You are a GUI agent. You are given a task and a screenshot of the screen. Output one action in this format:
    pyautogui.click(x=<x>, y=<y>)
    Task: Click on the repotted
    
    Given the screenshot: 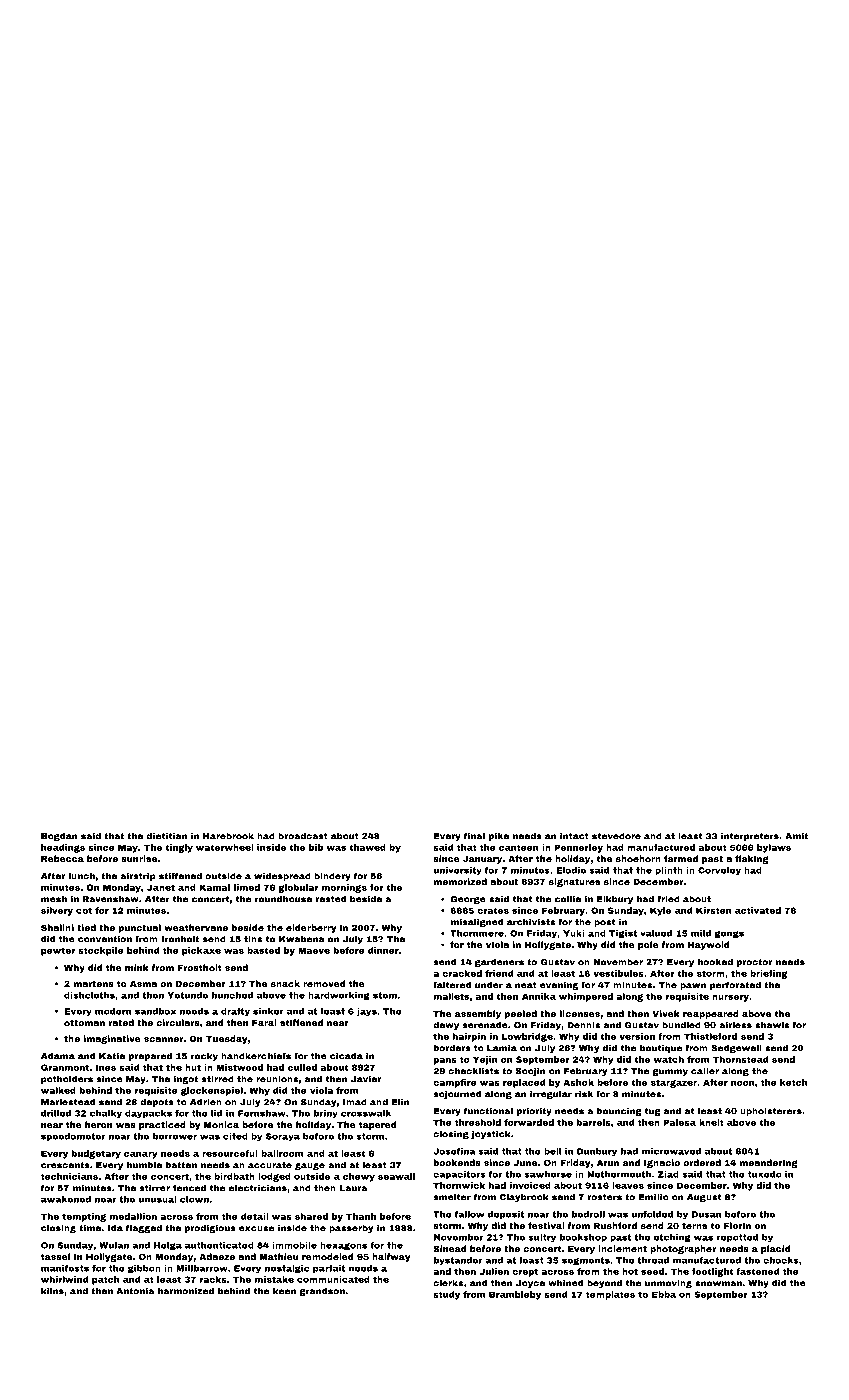 What is the action you would take?
    pyautogui.click(x=737, y=1238)
